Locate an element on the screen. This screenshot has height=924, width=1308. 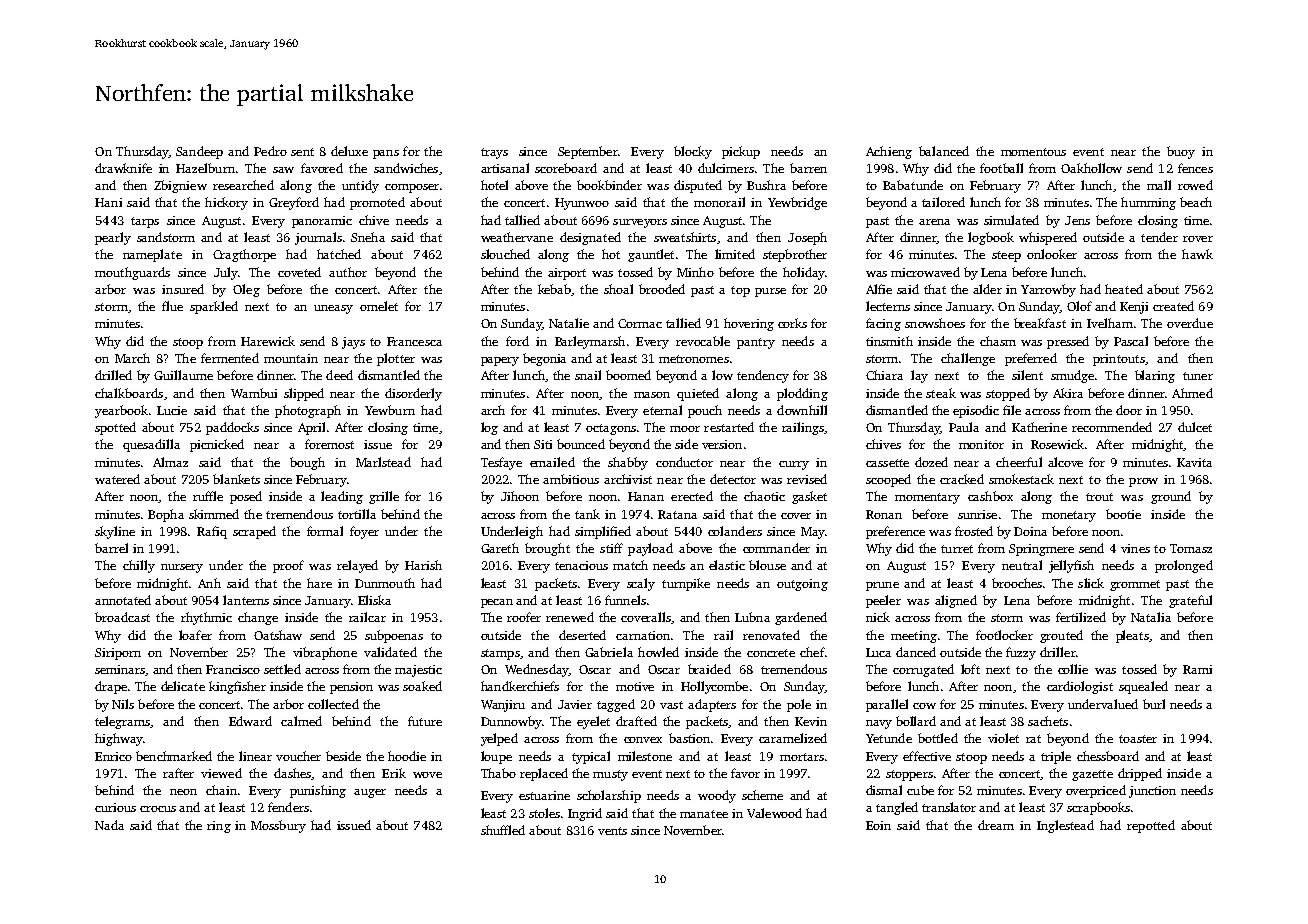
tarps is located at coordinates (145, 222).
